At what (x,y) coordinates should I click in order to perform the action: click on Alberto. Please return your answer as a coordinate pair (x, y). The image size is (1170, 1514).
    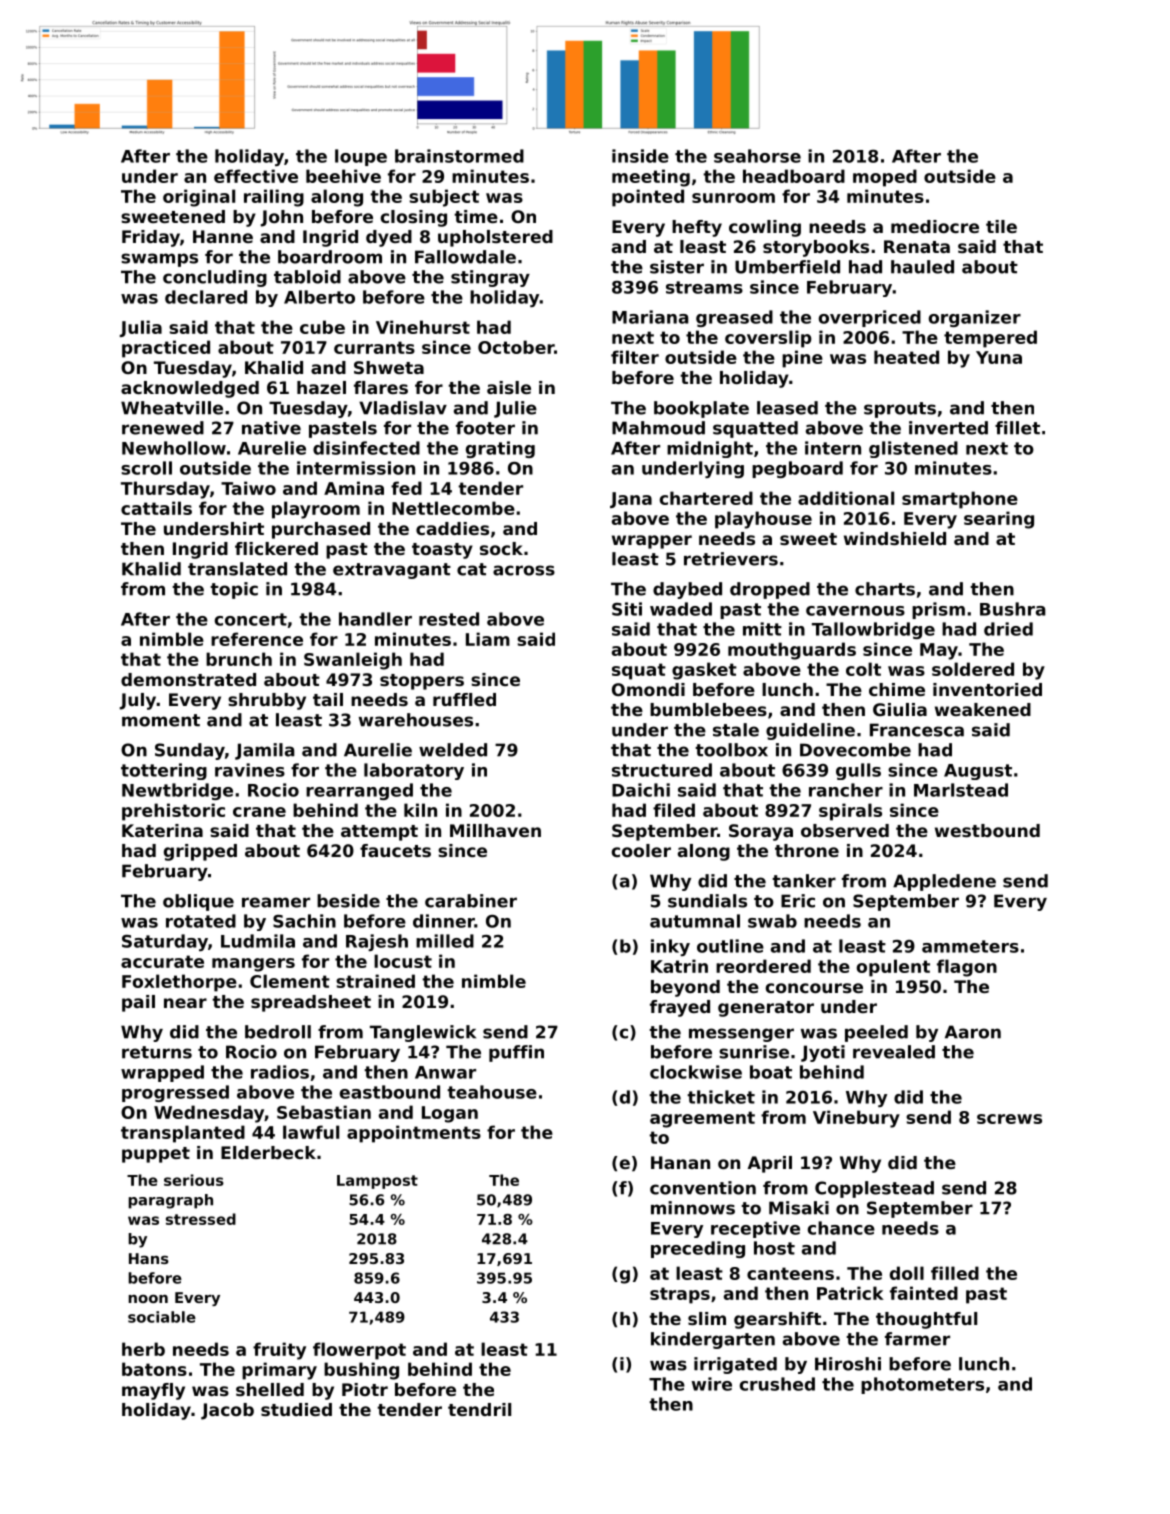
    Looking at the image, I should click on (319, 297).
